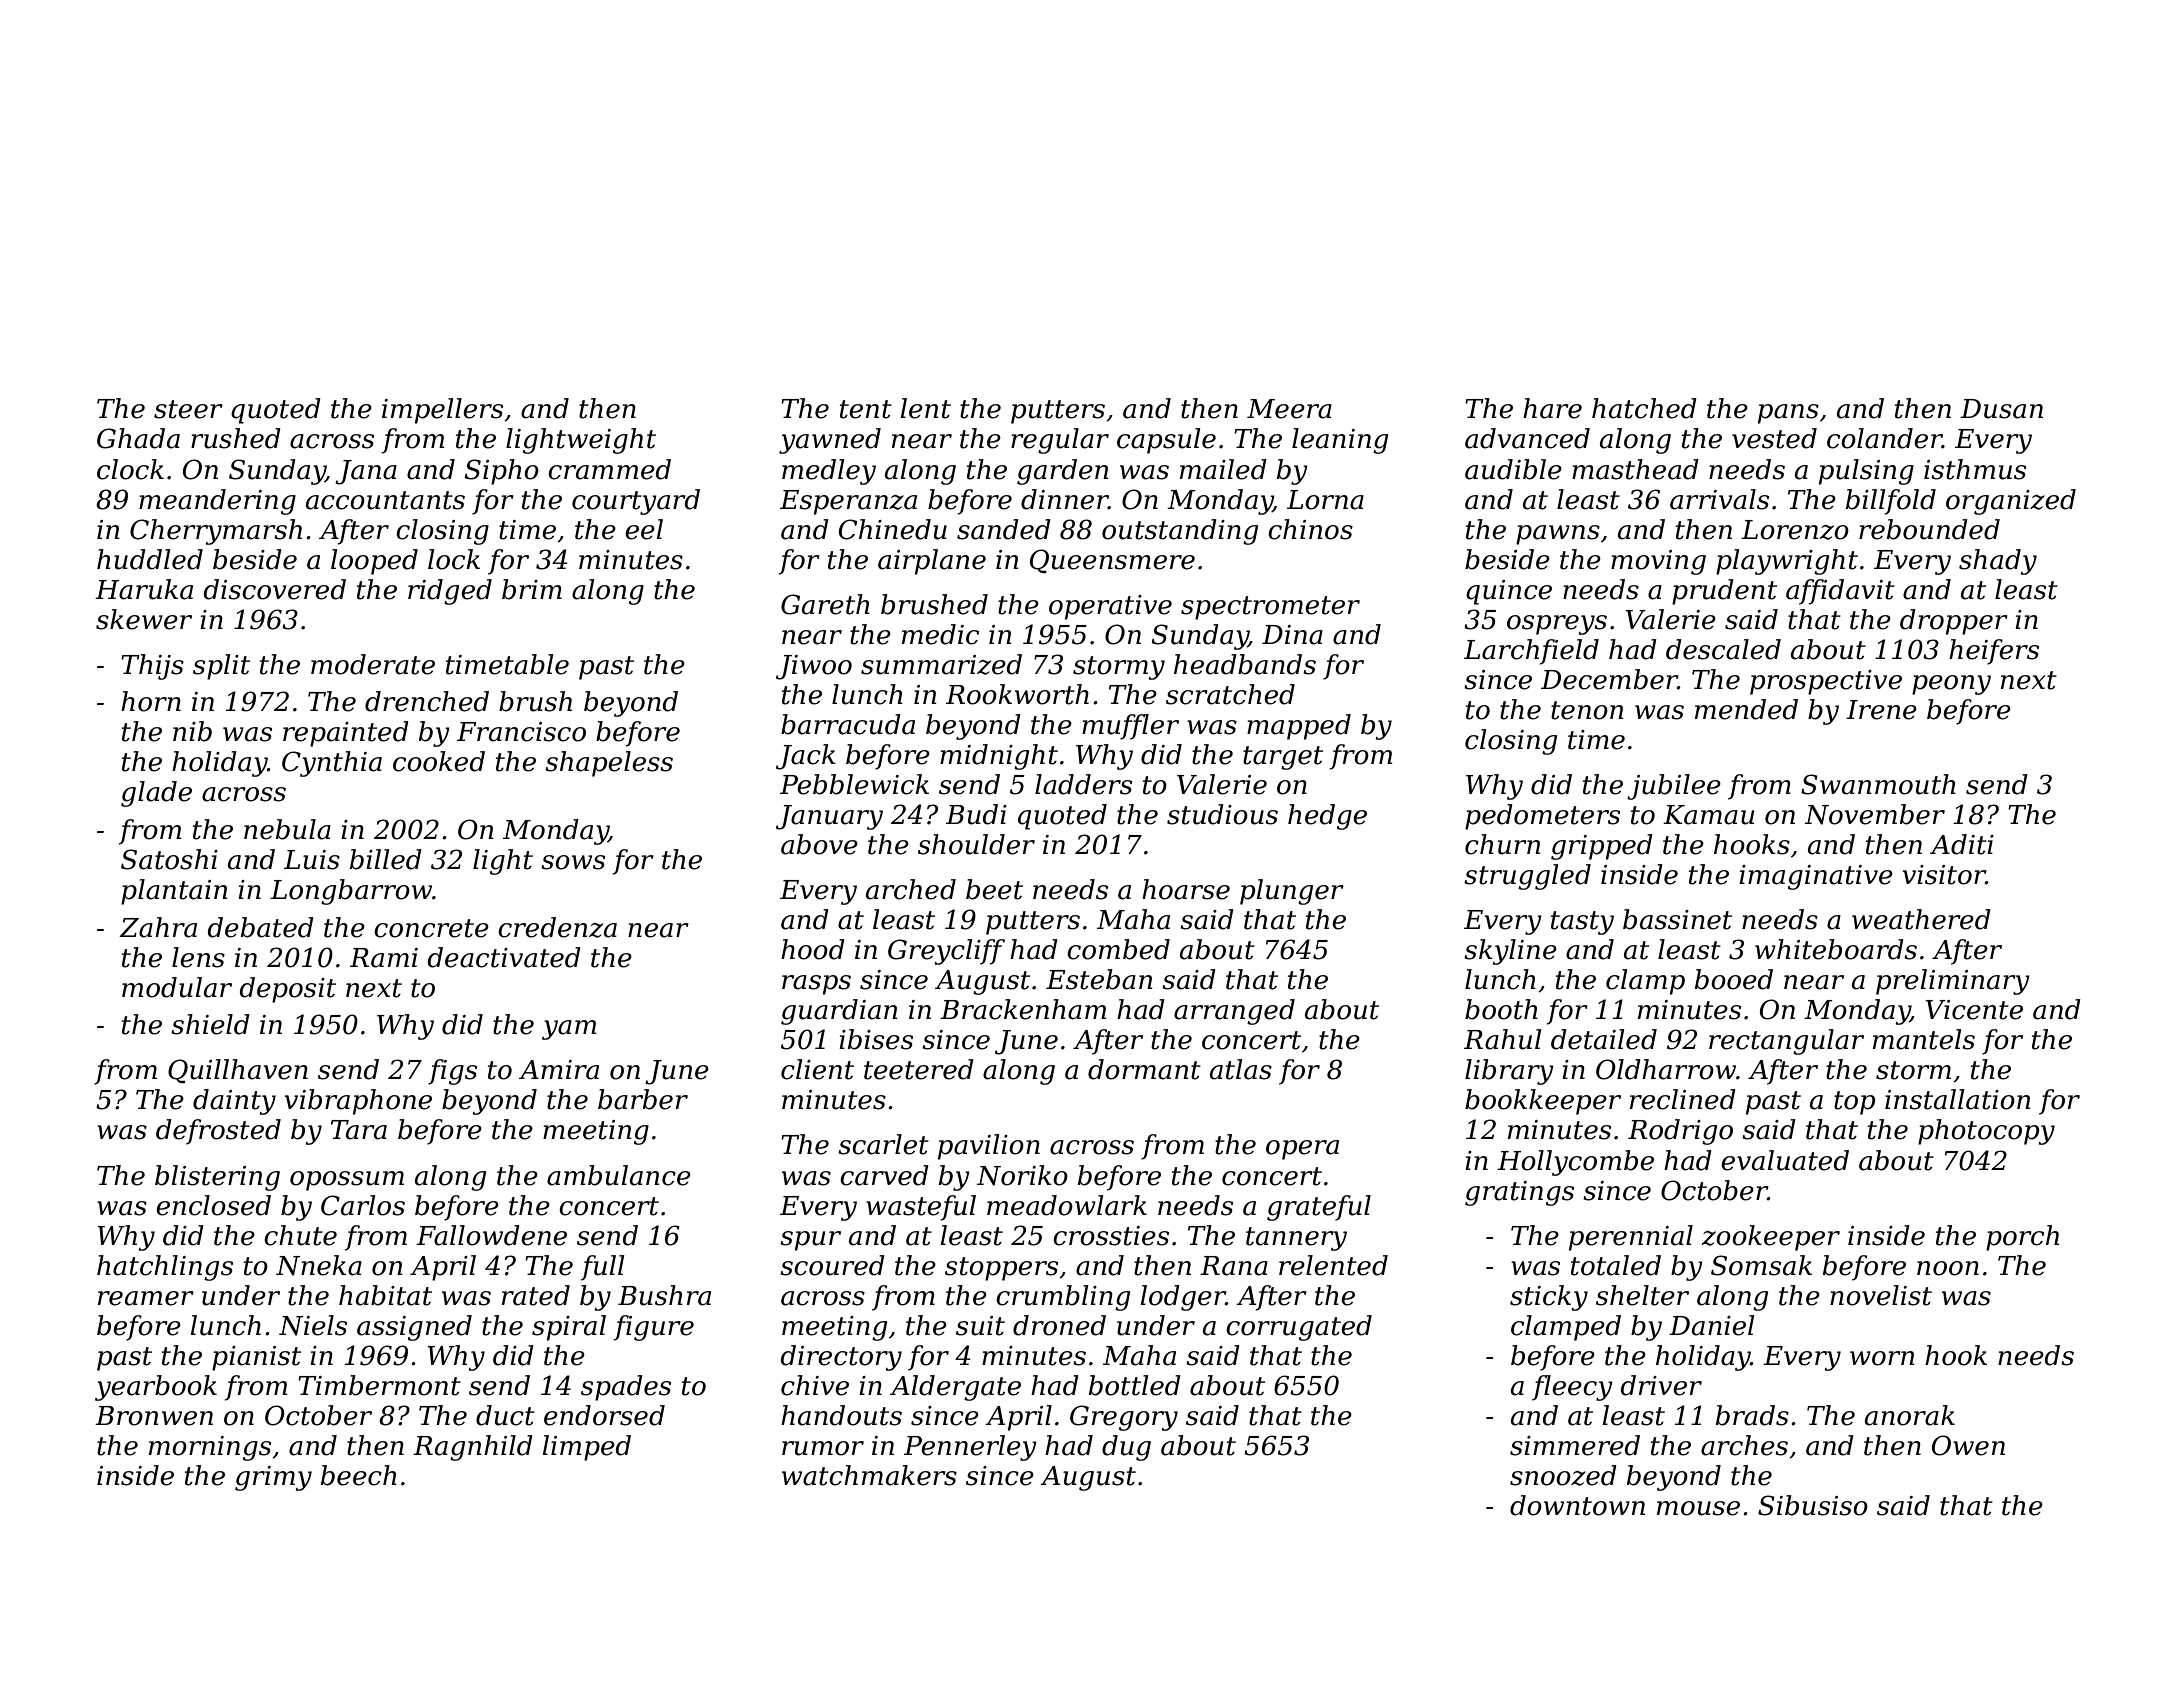 The height and width of the screenshot is (1683, 2178). I want to click on watchmakers, so click(869, 1475).
